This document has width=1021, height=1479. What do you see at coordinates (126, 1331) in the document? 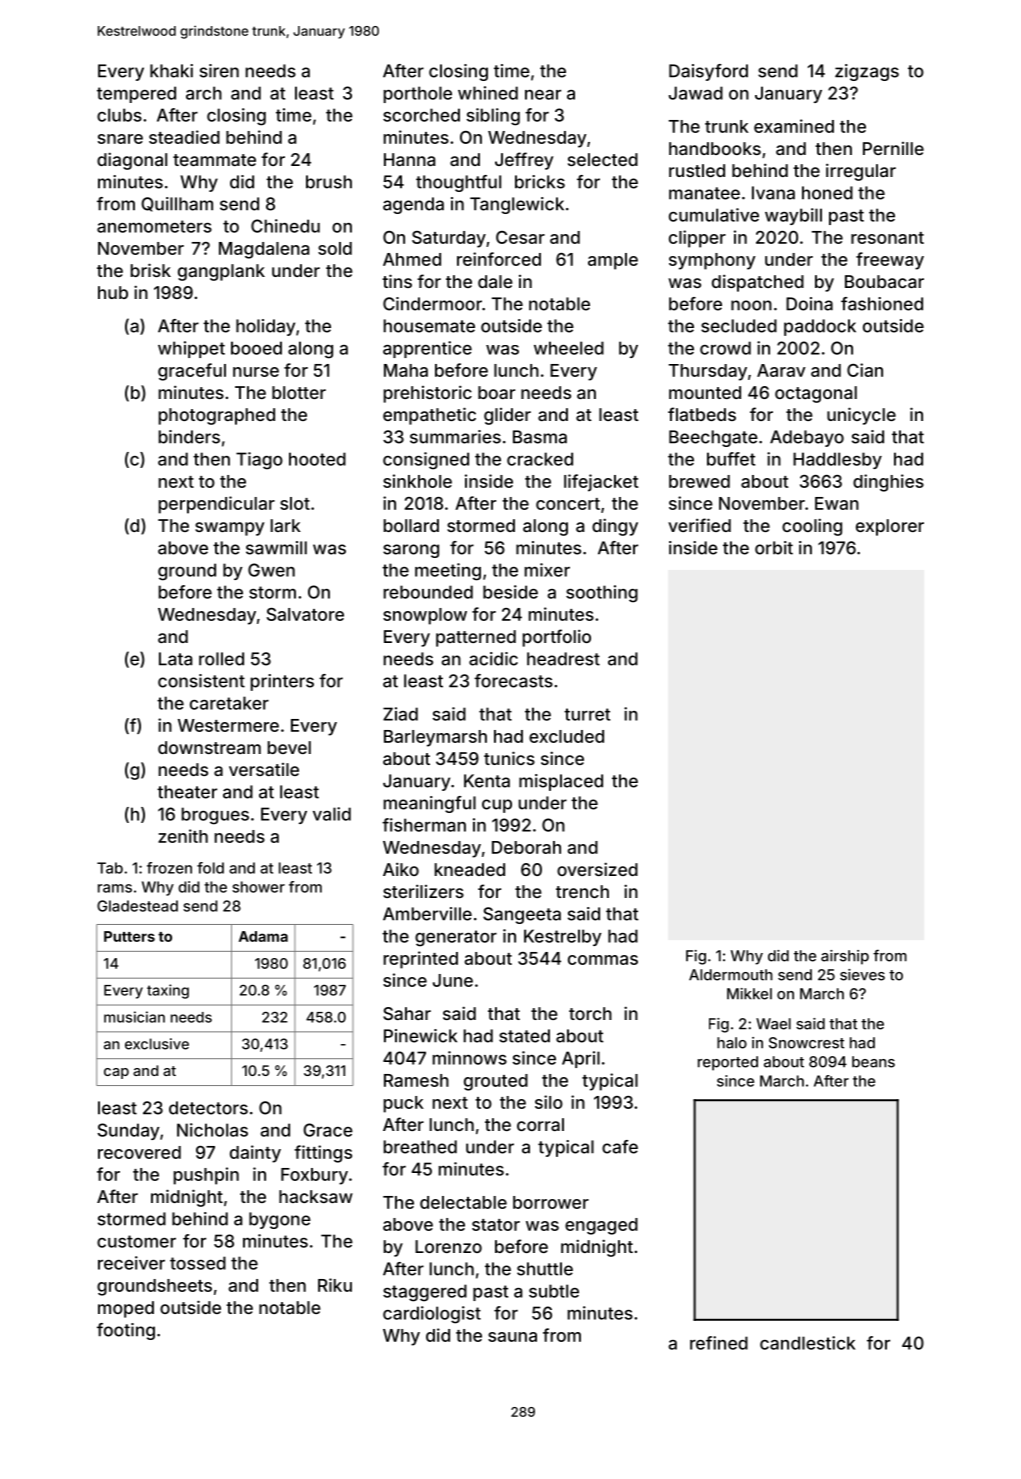
I see `footing` at bounding box center [126, 1331].
